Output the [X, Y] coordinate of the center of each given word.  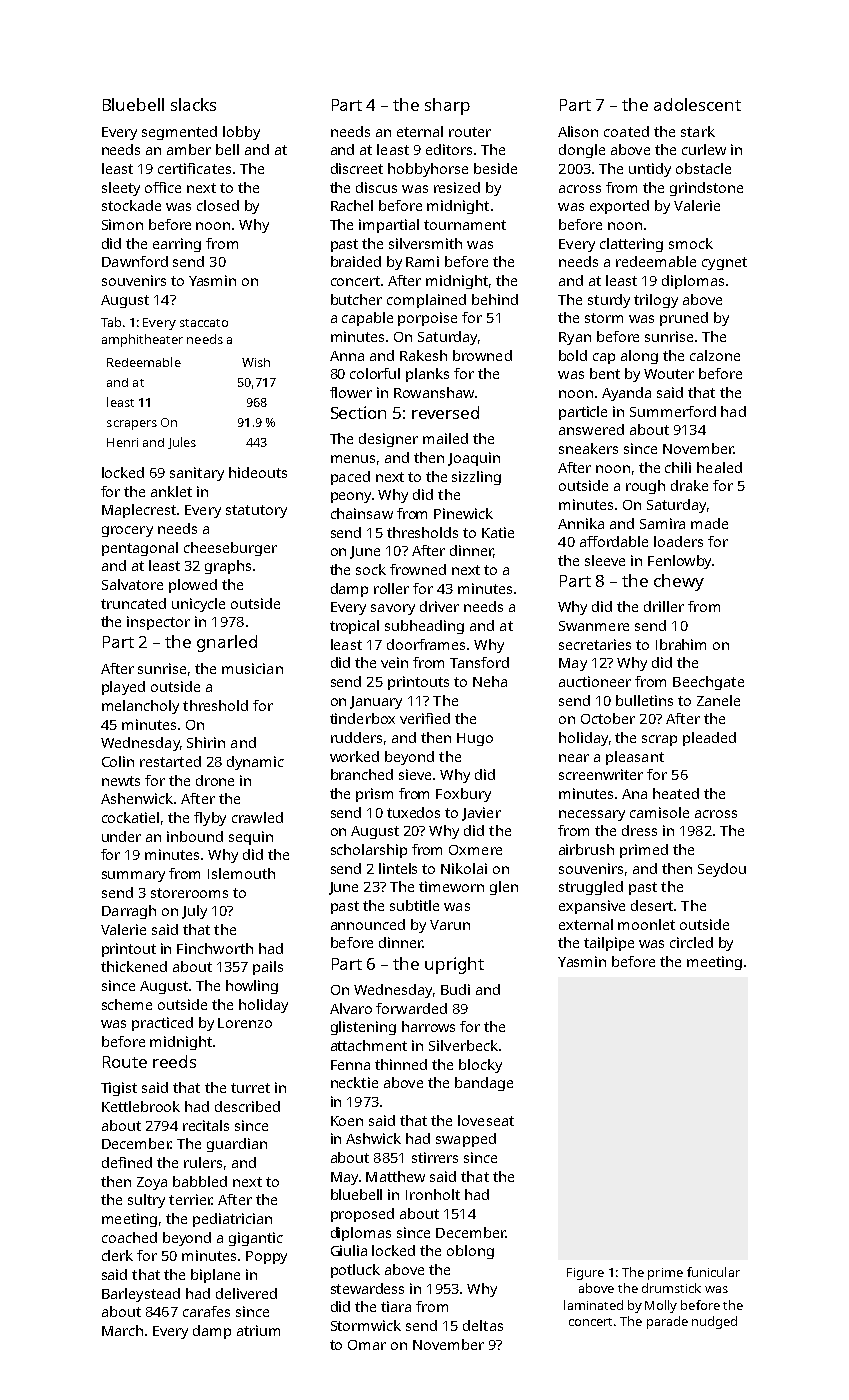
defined [127, 1162]
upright [454, 965]
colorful [375, 373]
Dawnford [135, 261]
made [709, 523]
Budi [455, 989]
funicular [713, 1272]
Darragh [129, 912]
